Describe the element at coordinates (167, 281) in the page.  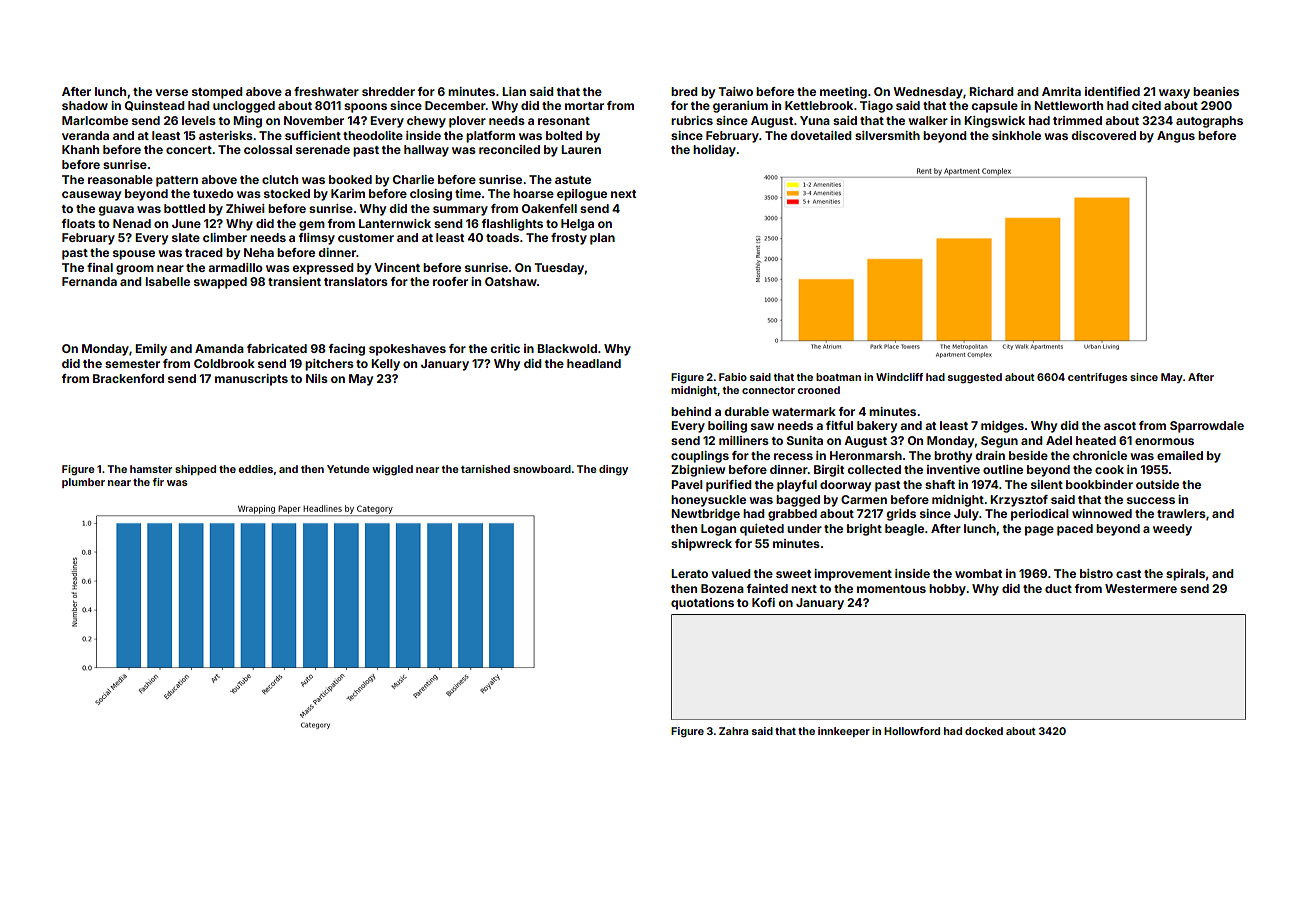
I see `Isabelle` at that location.
